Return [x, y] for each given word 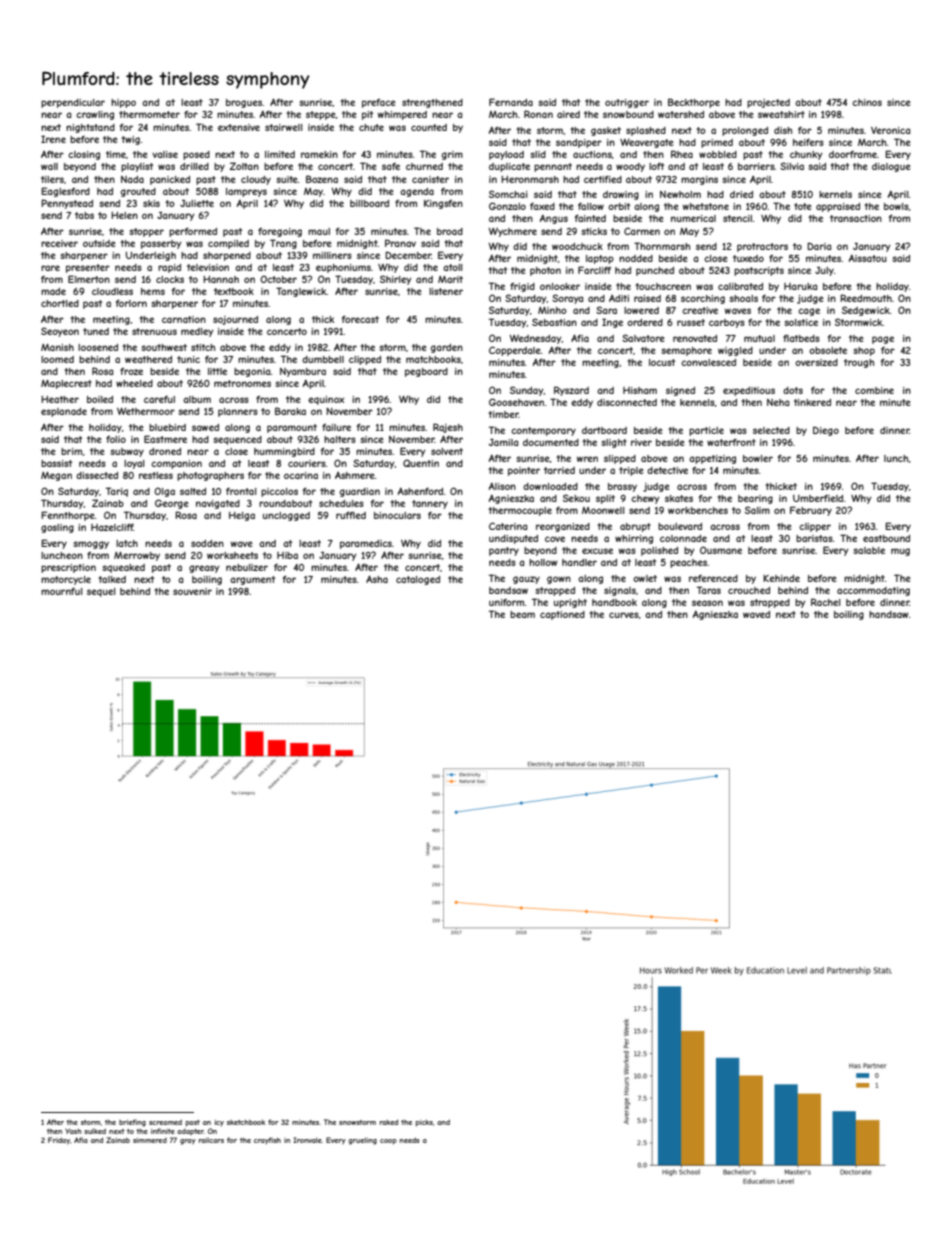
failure [336, 427]
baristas [814, 538]
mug [900, 552]
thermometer [149, 114]
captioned [562, 615]
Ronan [538, 114]
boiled [100, 399]
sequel [101, 592]
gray [188, 1142]
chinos [867, 102]
